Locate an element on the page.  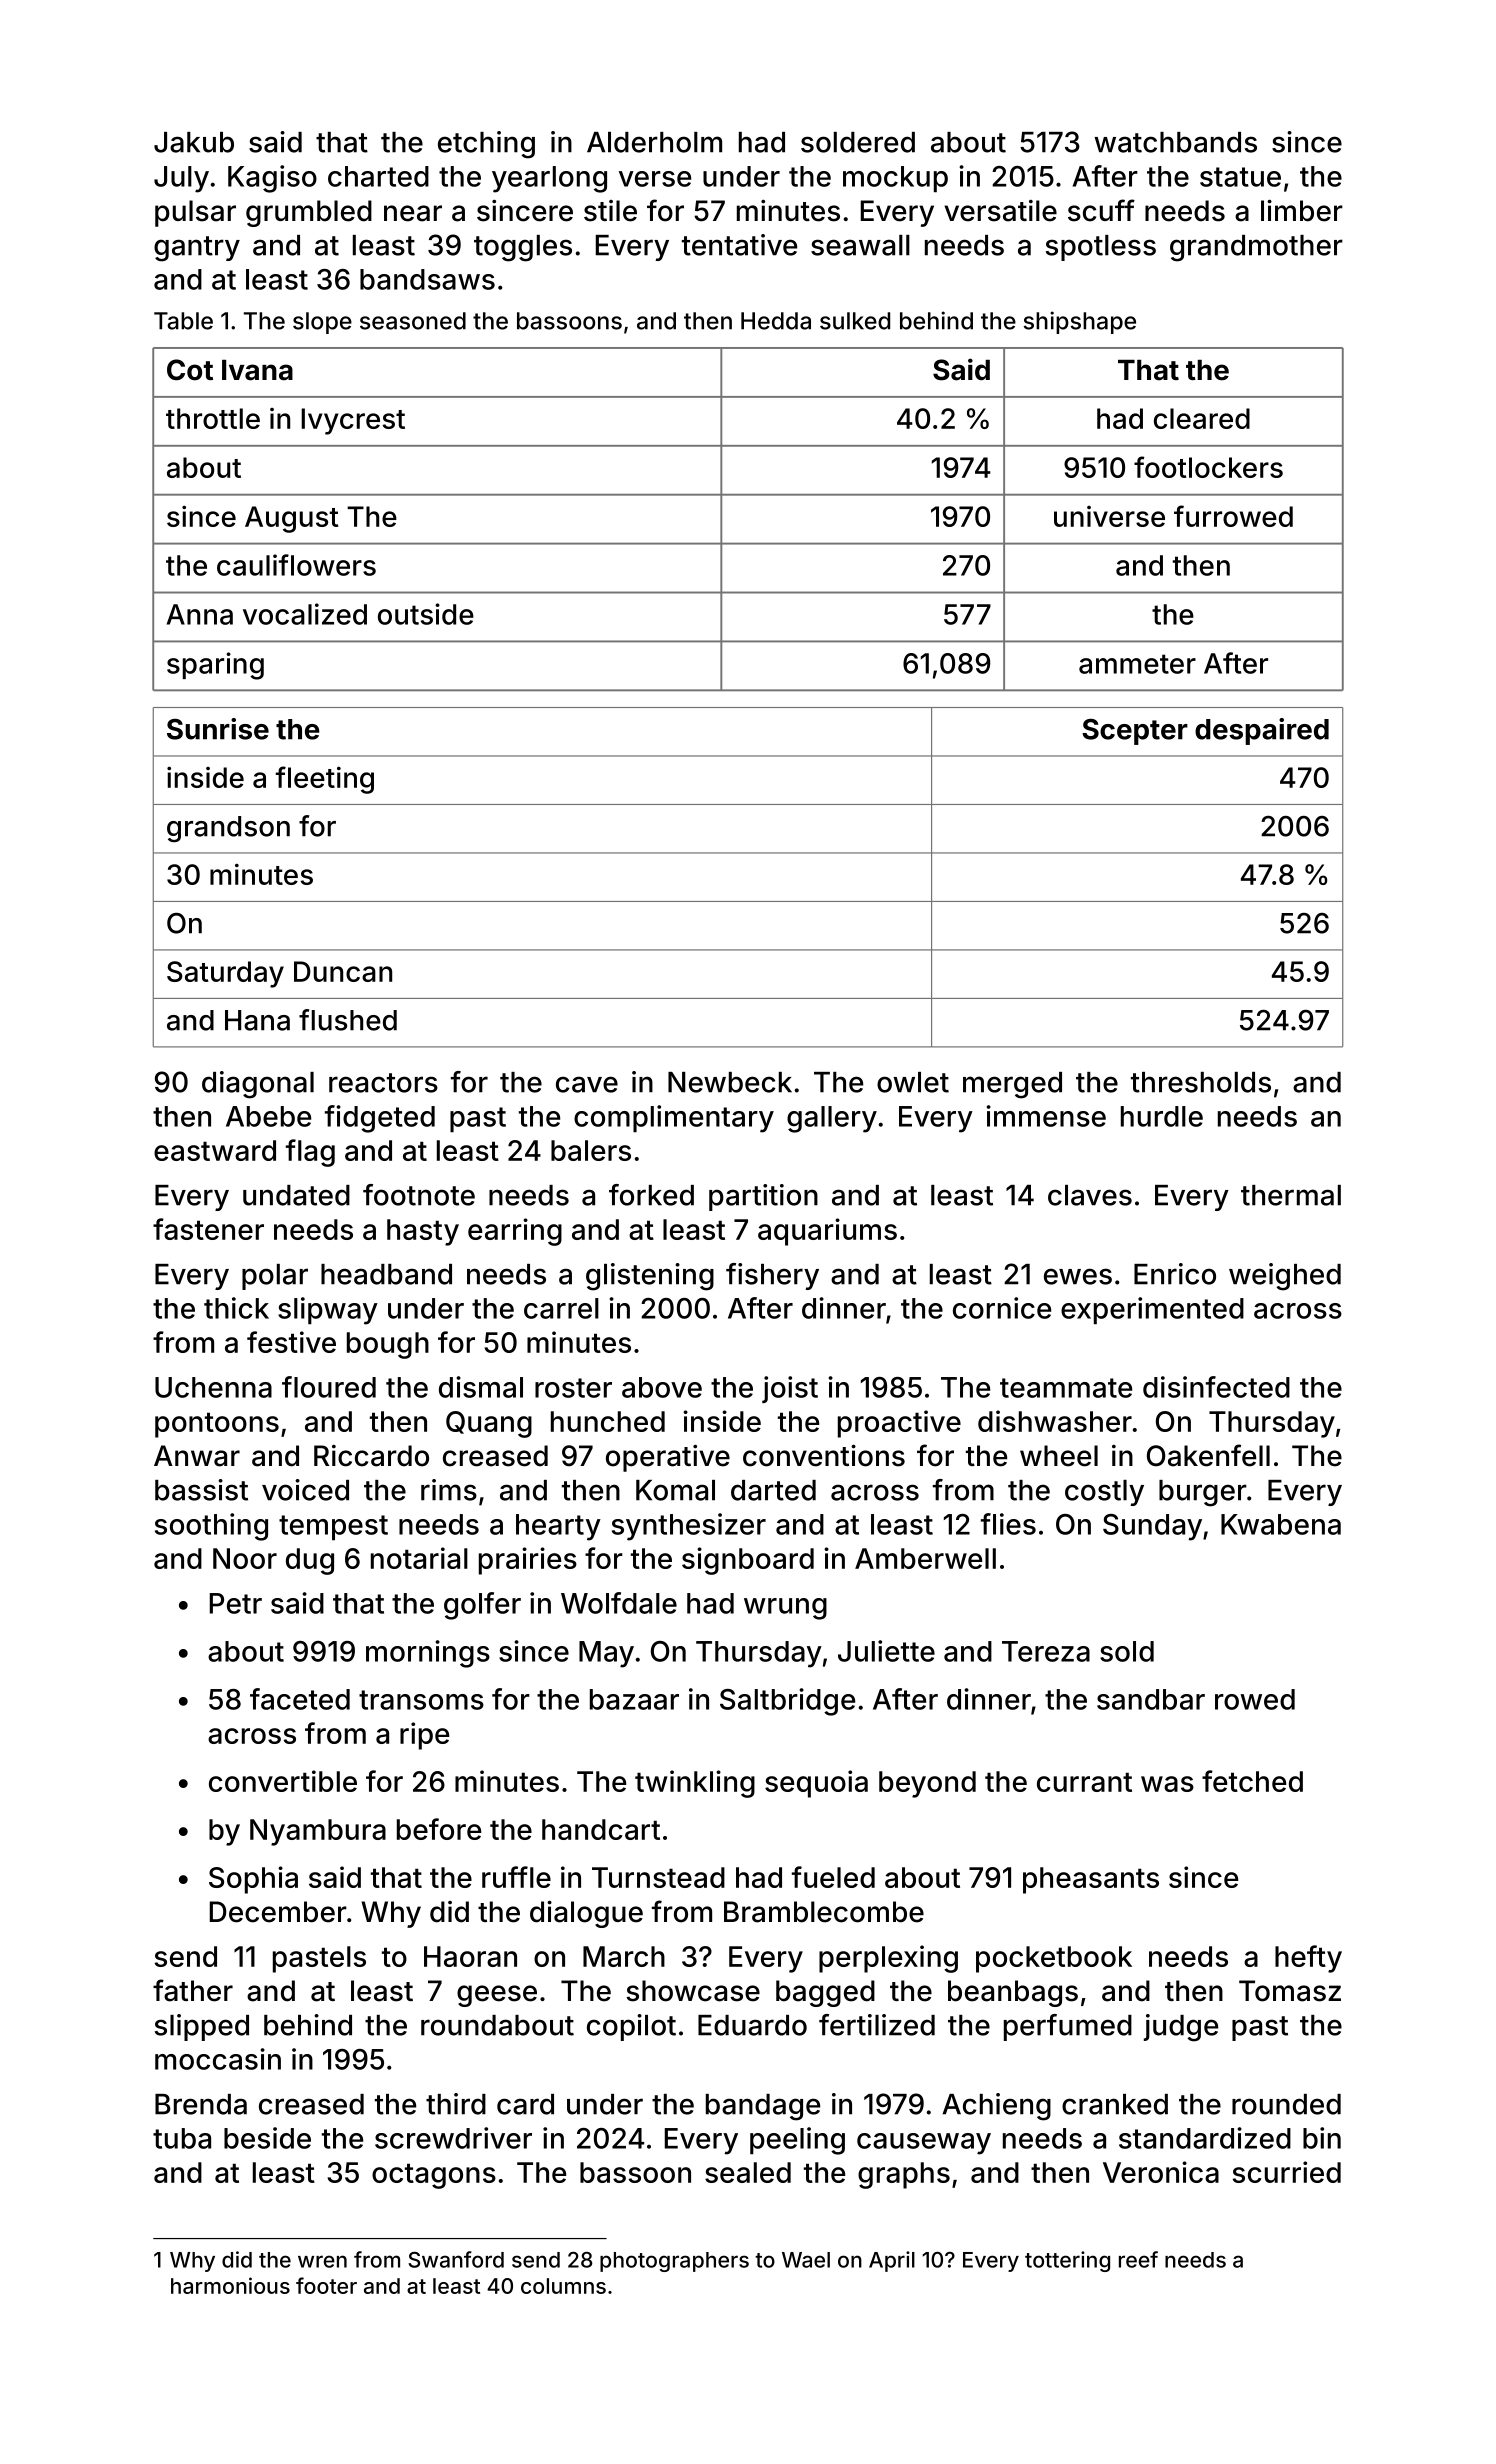
ammeter is located at coordinates (1137, 664).
